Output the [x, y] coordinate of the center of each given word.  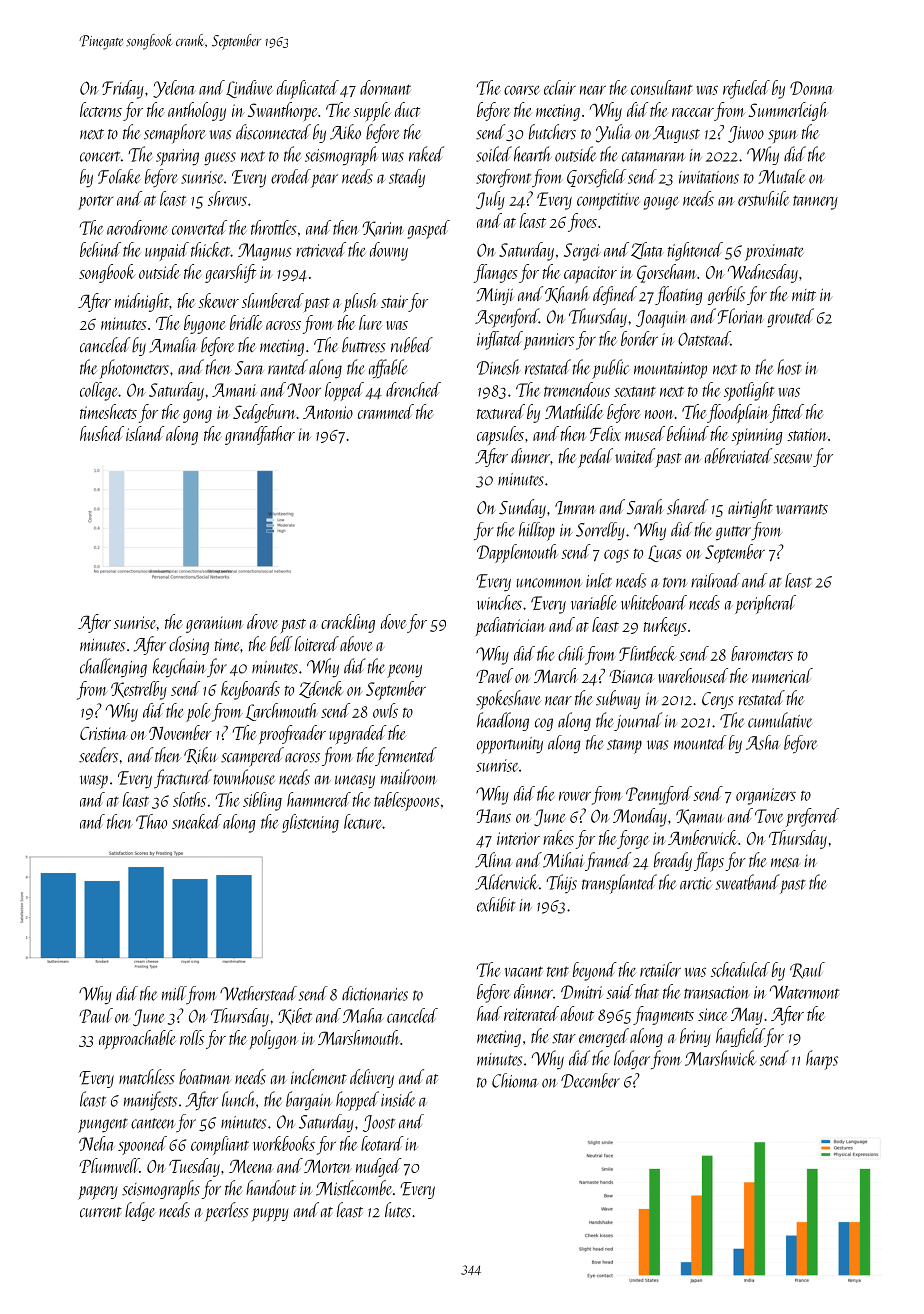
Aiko [345, 132]
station [807, 434]
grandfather [260, 435]
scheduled [740, 969]
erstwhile [764, 198]
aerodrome [137, 227]
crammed [386, 411]
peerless [227, 1212]
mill [174, 993]
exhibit [496, 904]
